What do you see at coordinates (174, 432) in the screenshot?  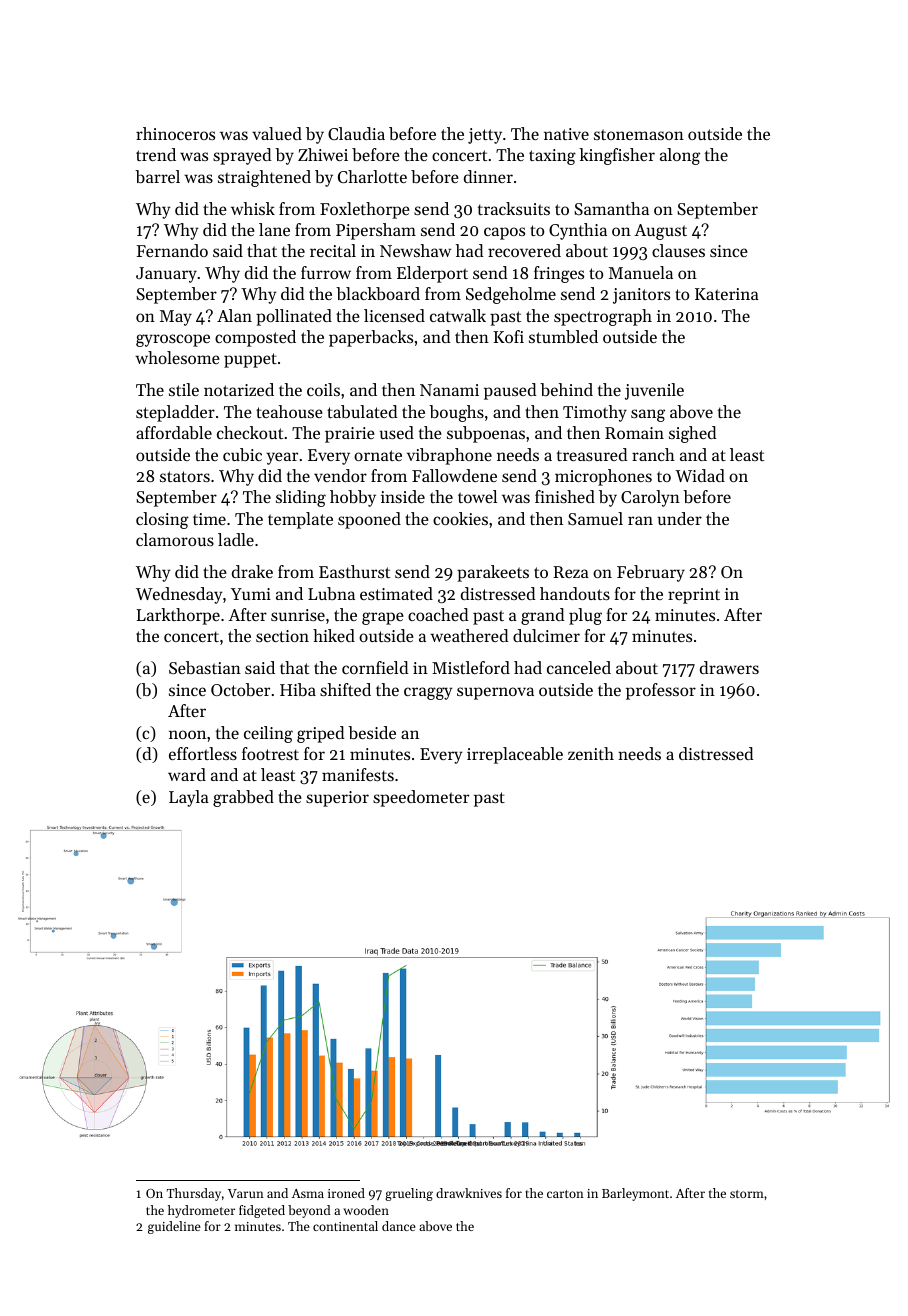 I see `affordable` at bounding box center [174, 432].
